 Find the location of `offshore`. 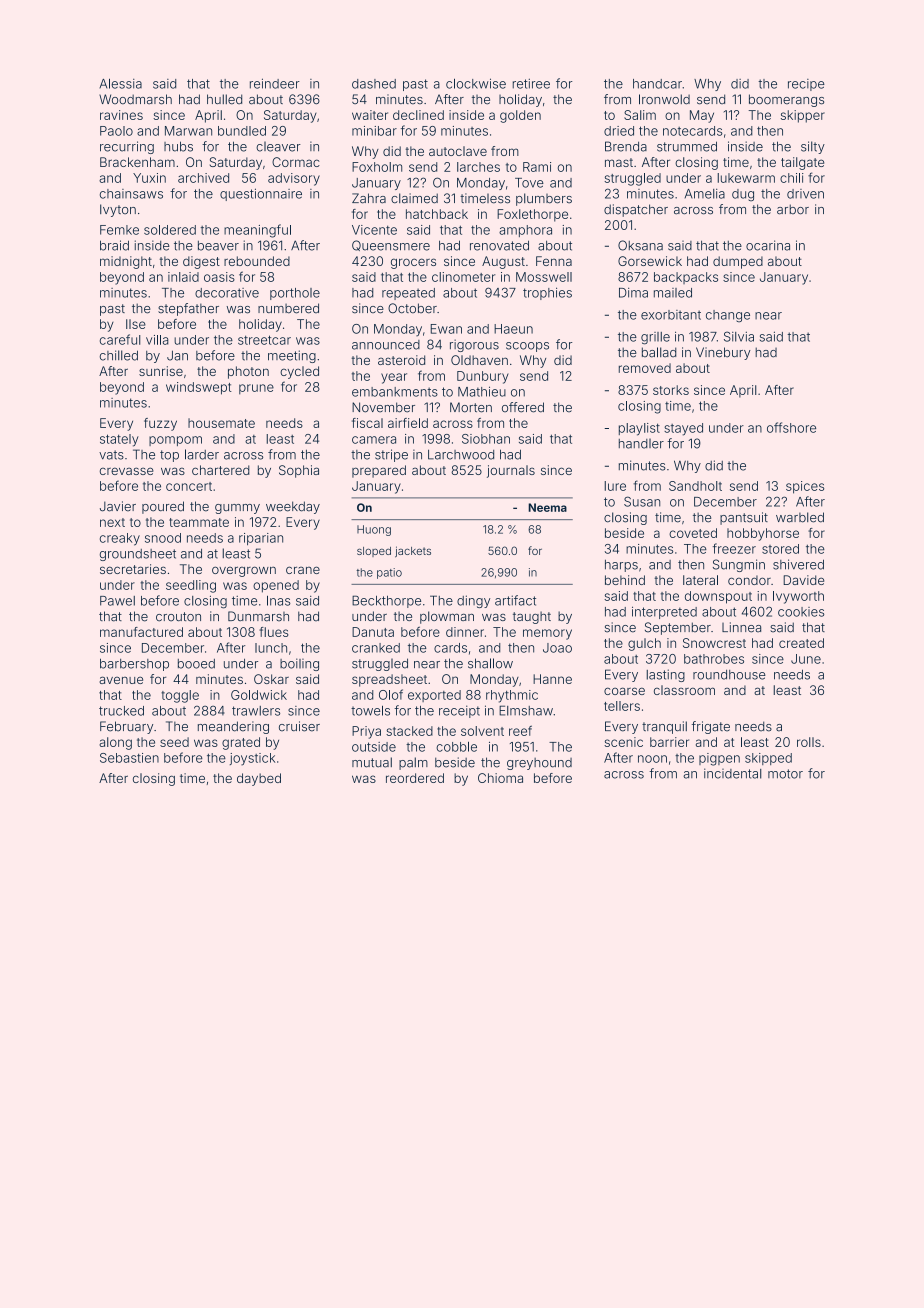

offshore is located at coordinates (791, 427).
